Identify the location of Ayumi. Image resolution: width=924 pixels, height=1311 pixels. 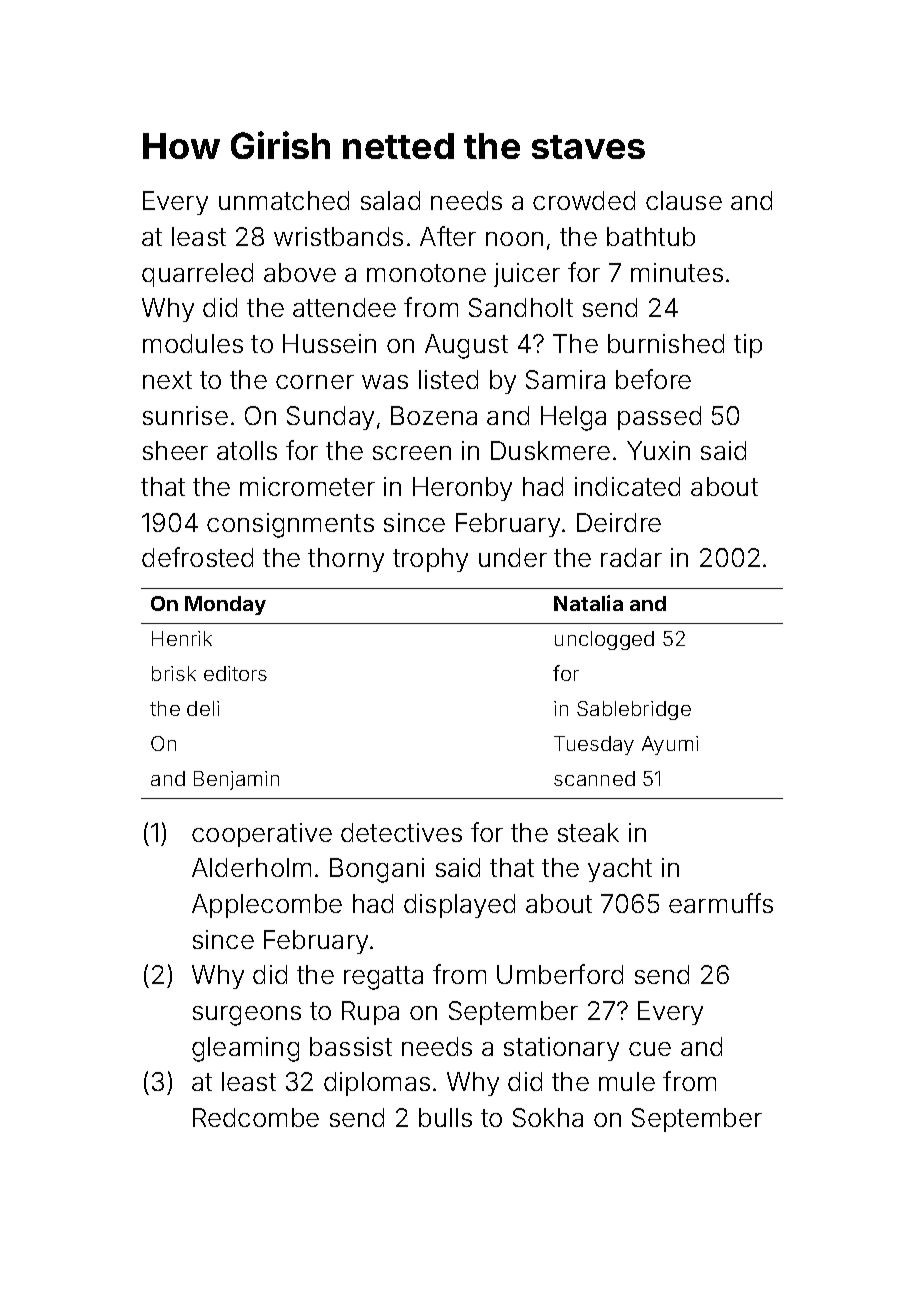
(670, 745).
